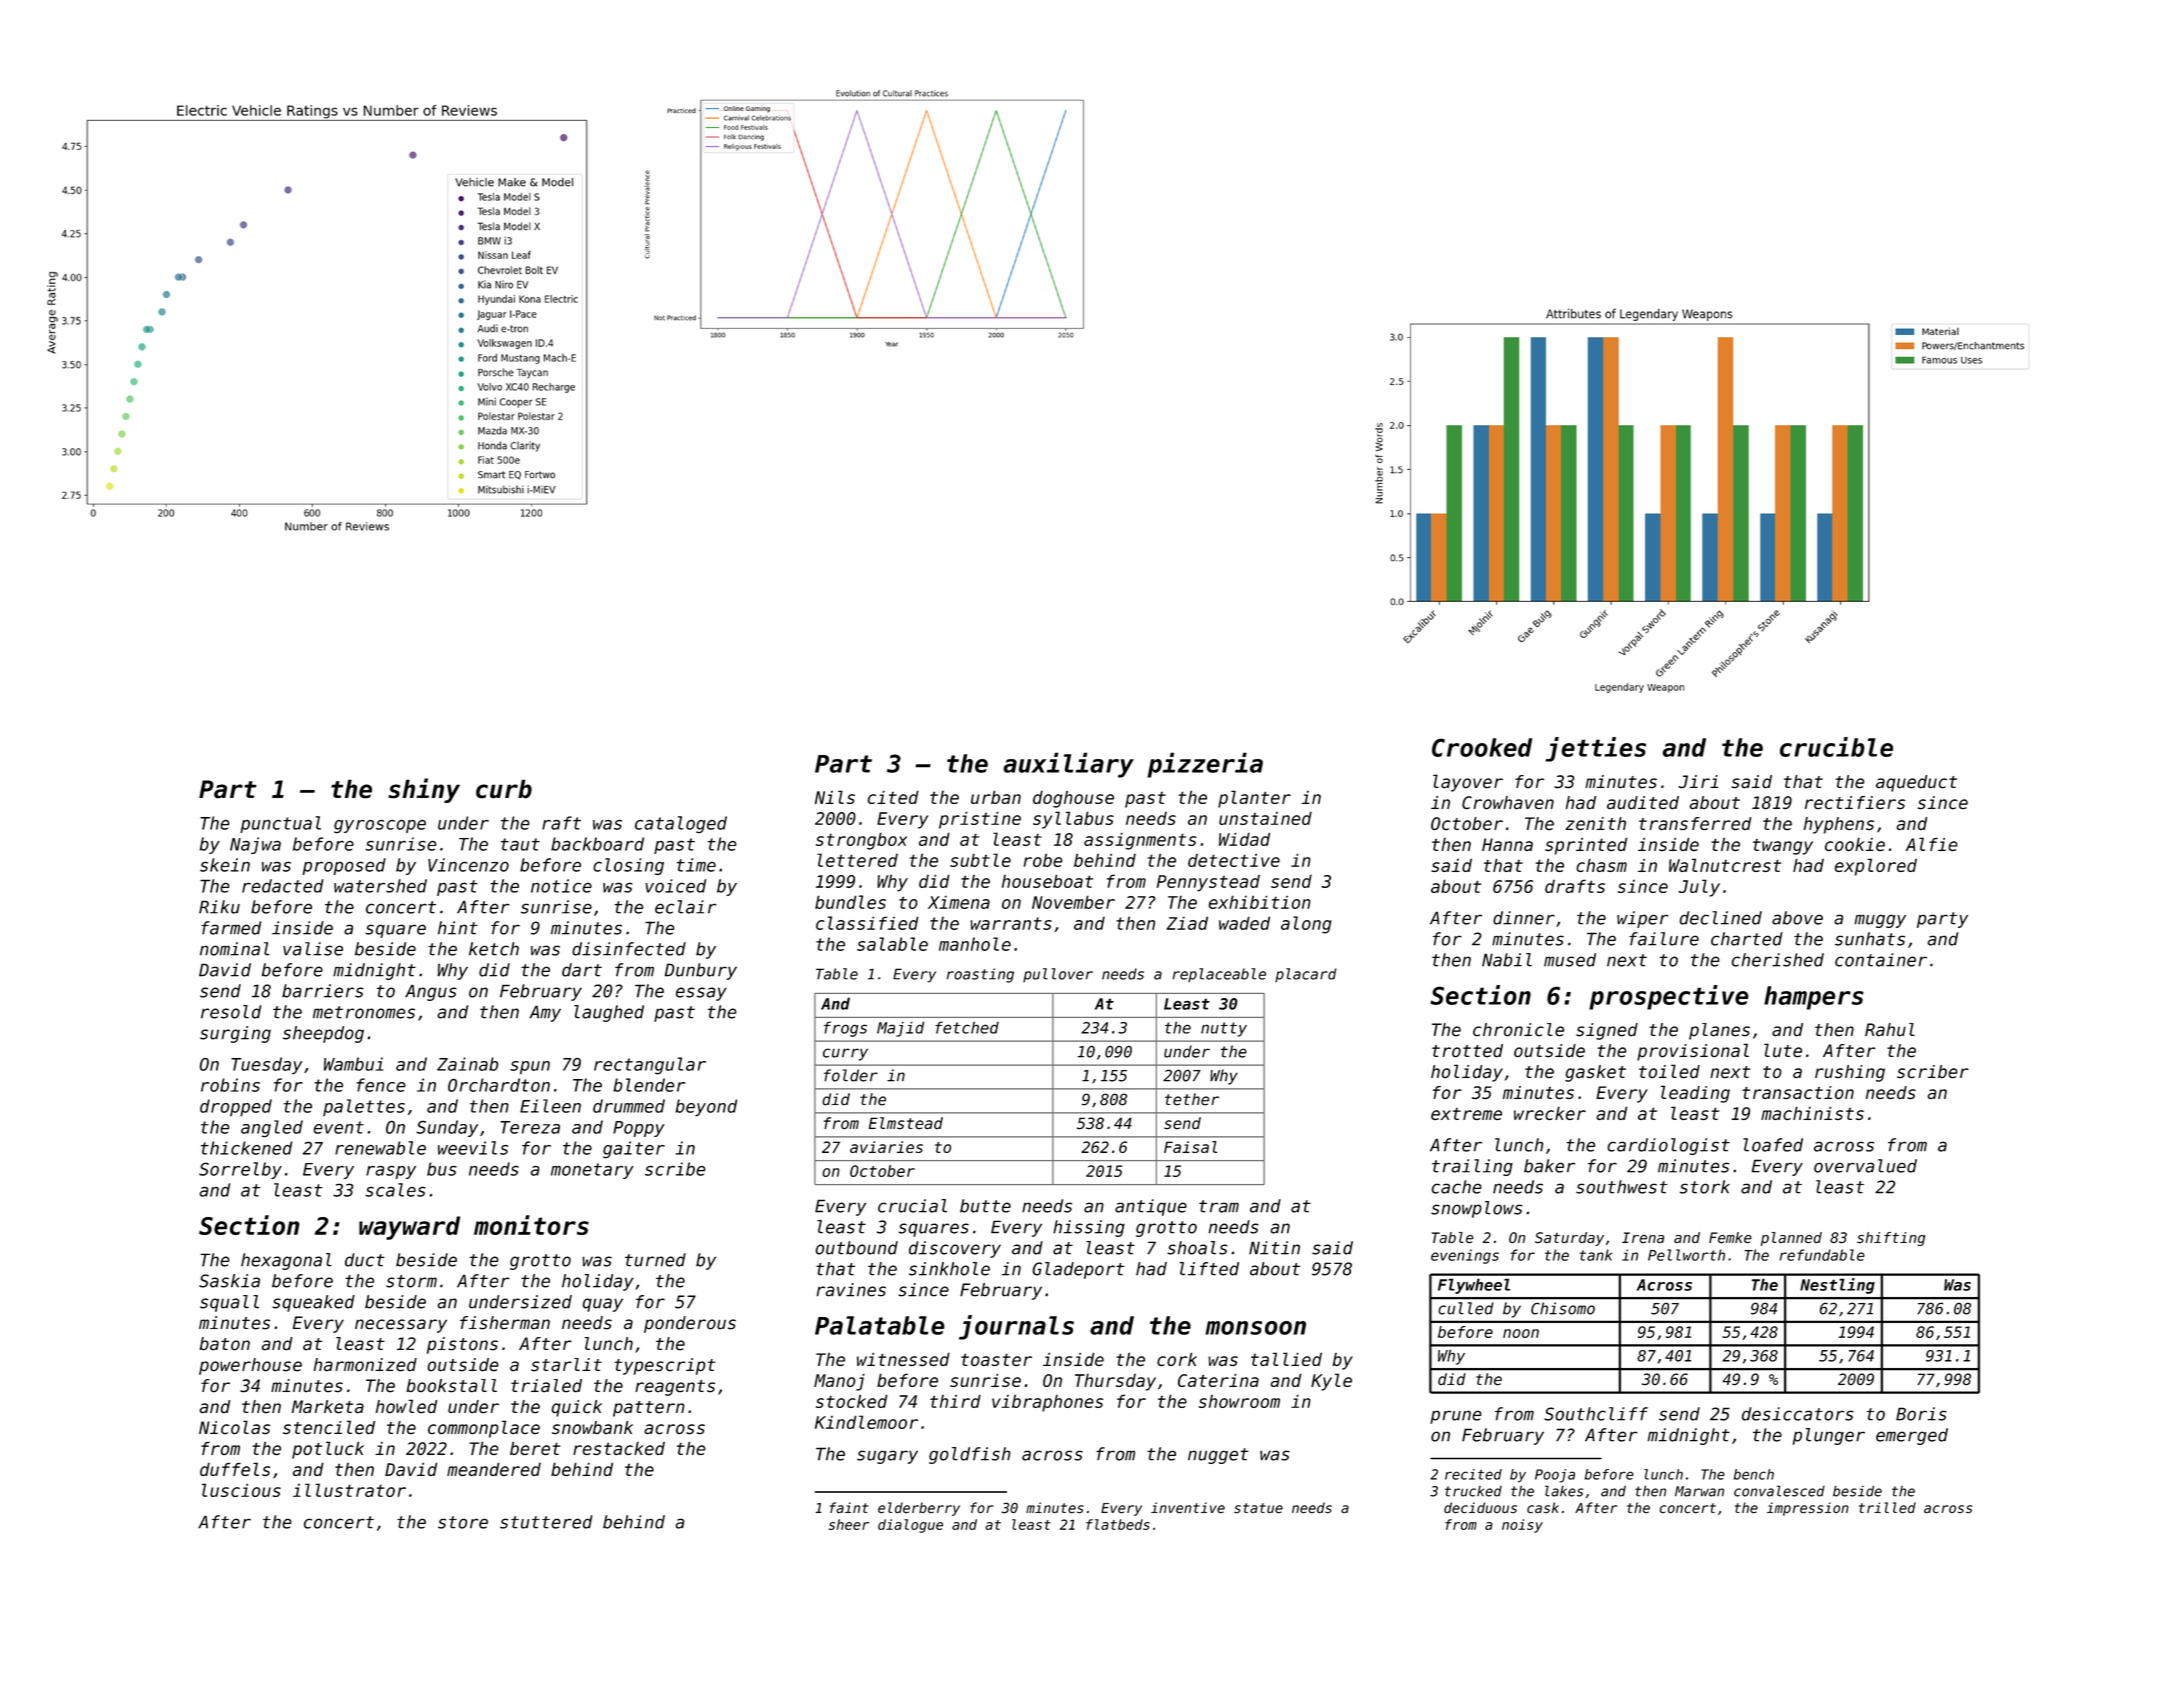  Describe the element at coordinates (1850, 1073) in the page. I see `rushing` at that location.
